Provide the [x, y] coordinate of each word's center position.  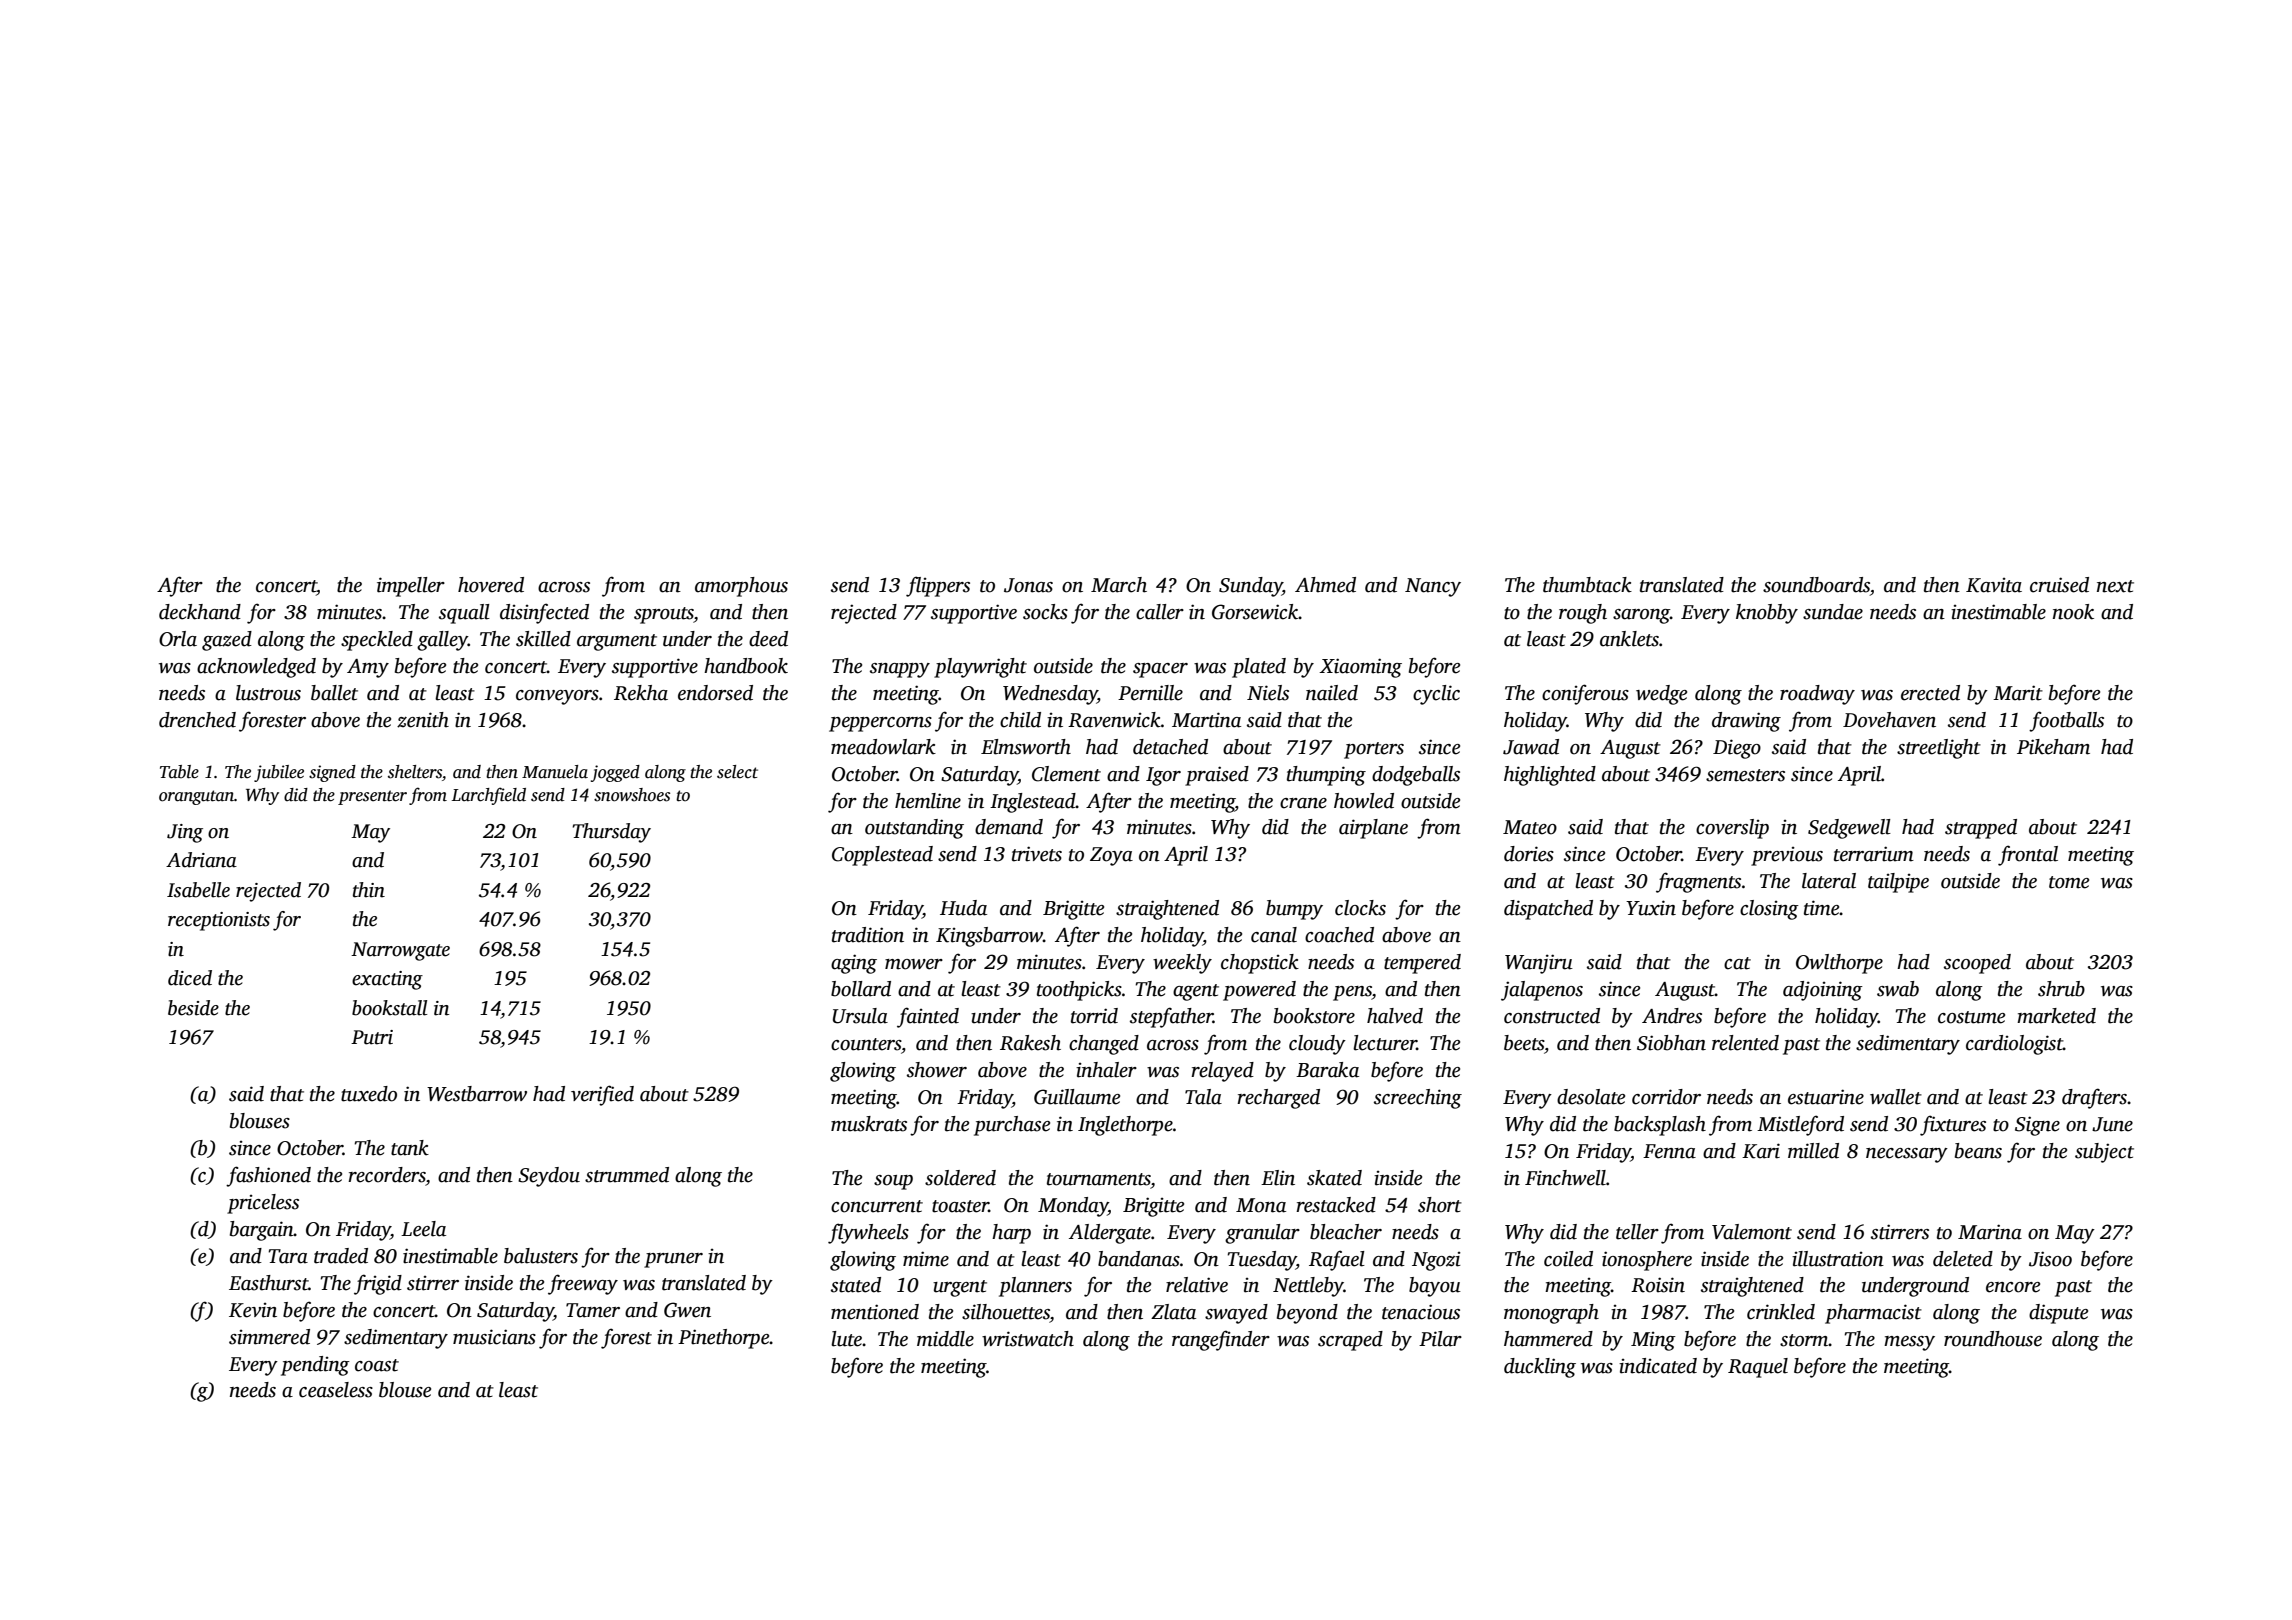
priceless [263, 1204]
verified [602, 1095]
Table [179, 772]
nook [2073, 612]
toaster [960, 1206]
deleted [1963, 1259]
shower [937, 1070]
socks [1045, 612]
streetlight [1939, 749]
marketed [2056, 1016]
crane [1303, 803]
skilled [543, 639]
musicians [494, 1337]
